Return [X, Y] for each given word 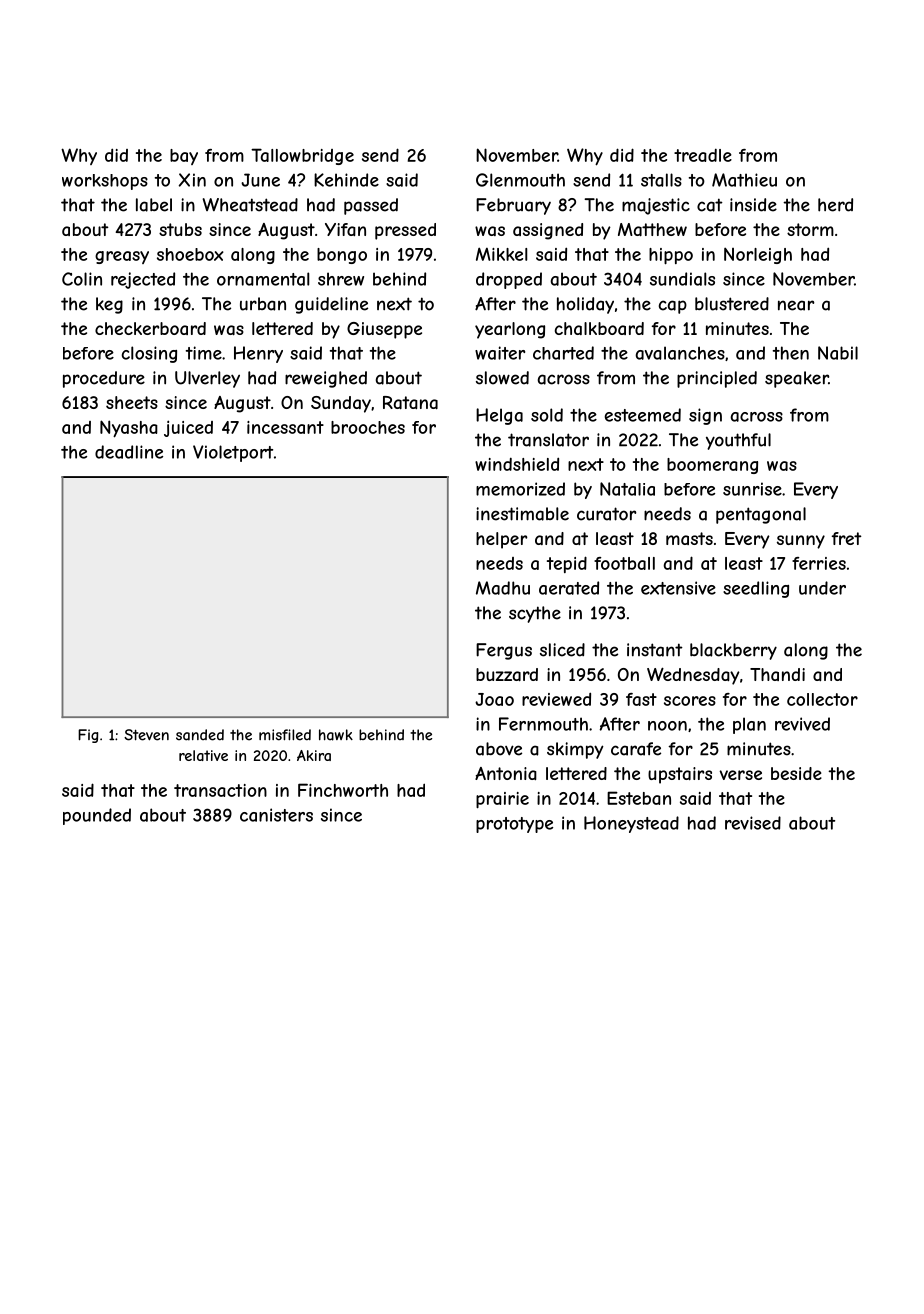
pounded [97, 816]
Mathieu [744, 180]
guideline [331, 305]
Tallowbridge [302, 156]
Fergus [504, 651]
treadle [703, 155]
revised [753, 823]
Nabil [838, 353]
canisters [276, 815]
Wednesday [693, 676]
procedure [104, 379]
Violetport [233, 453]
